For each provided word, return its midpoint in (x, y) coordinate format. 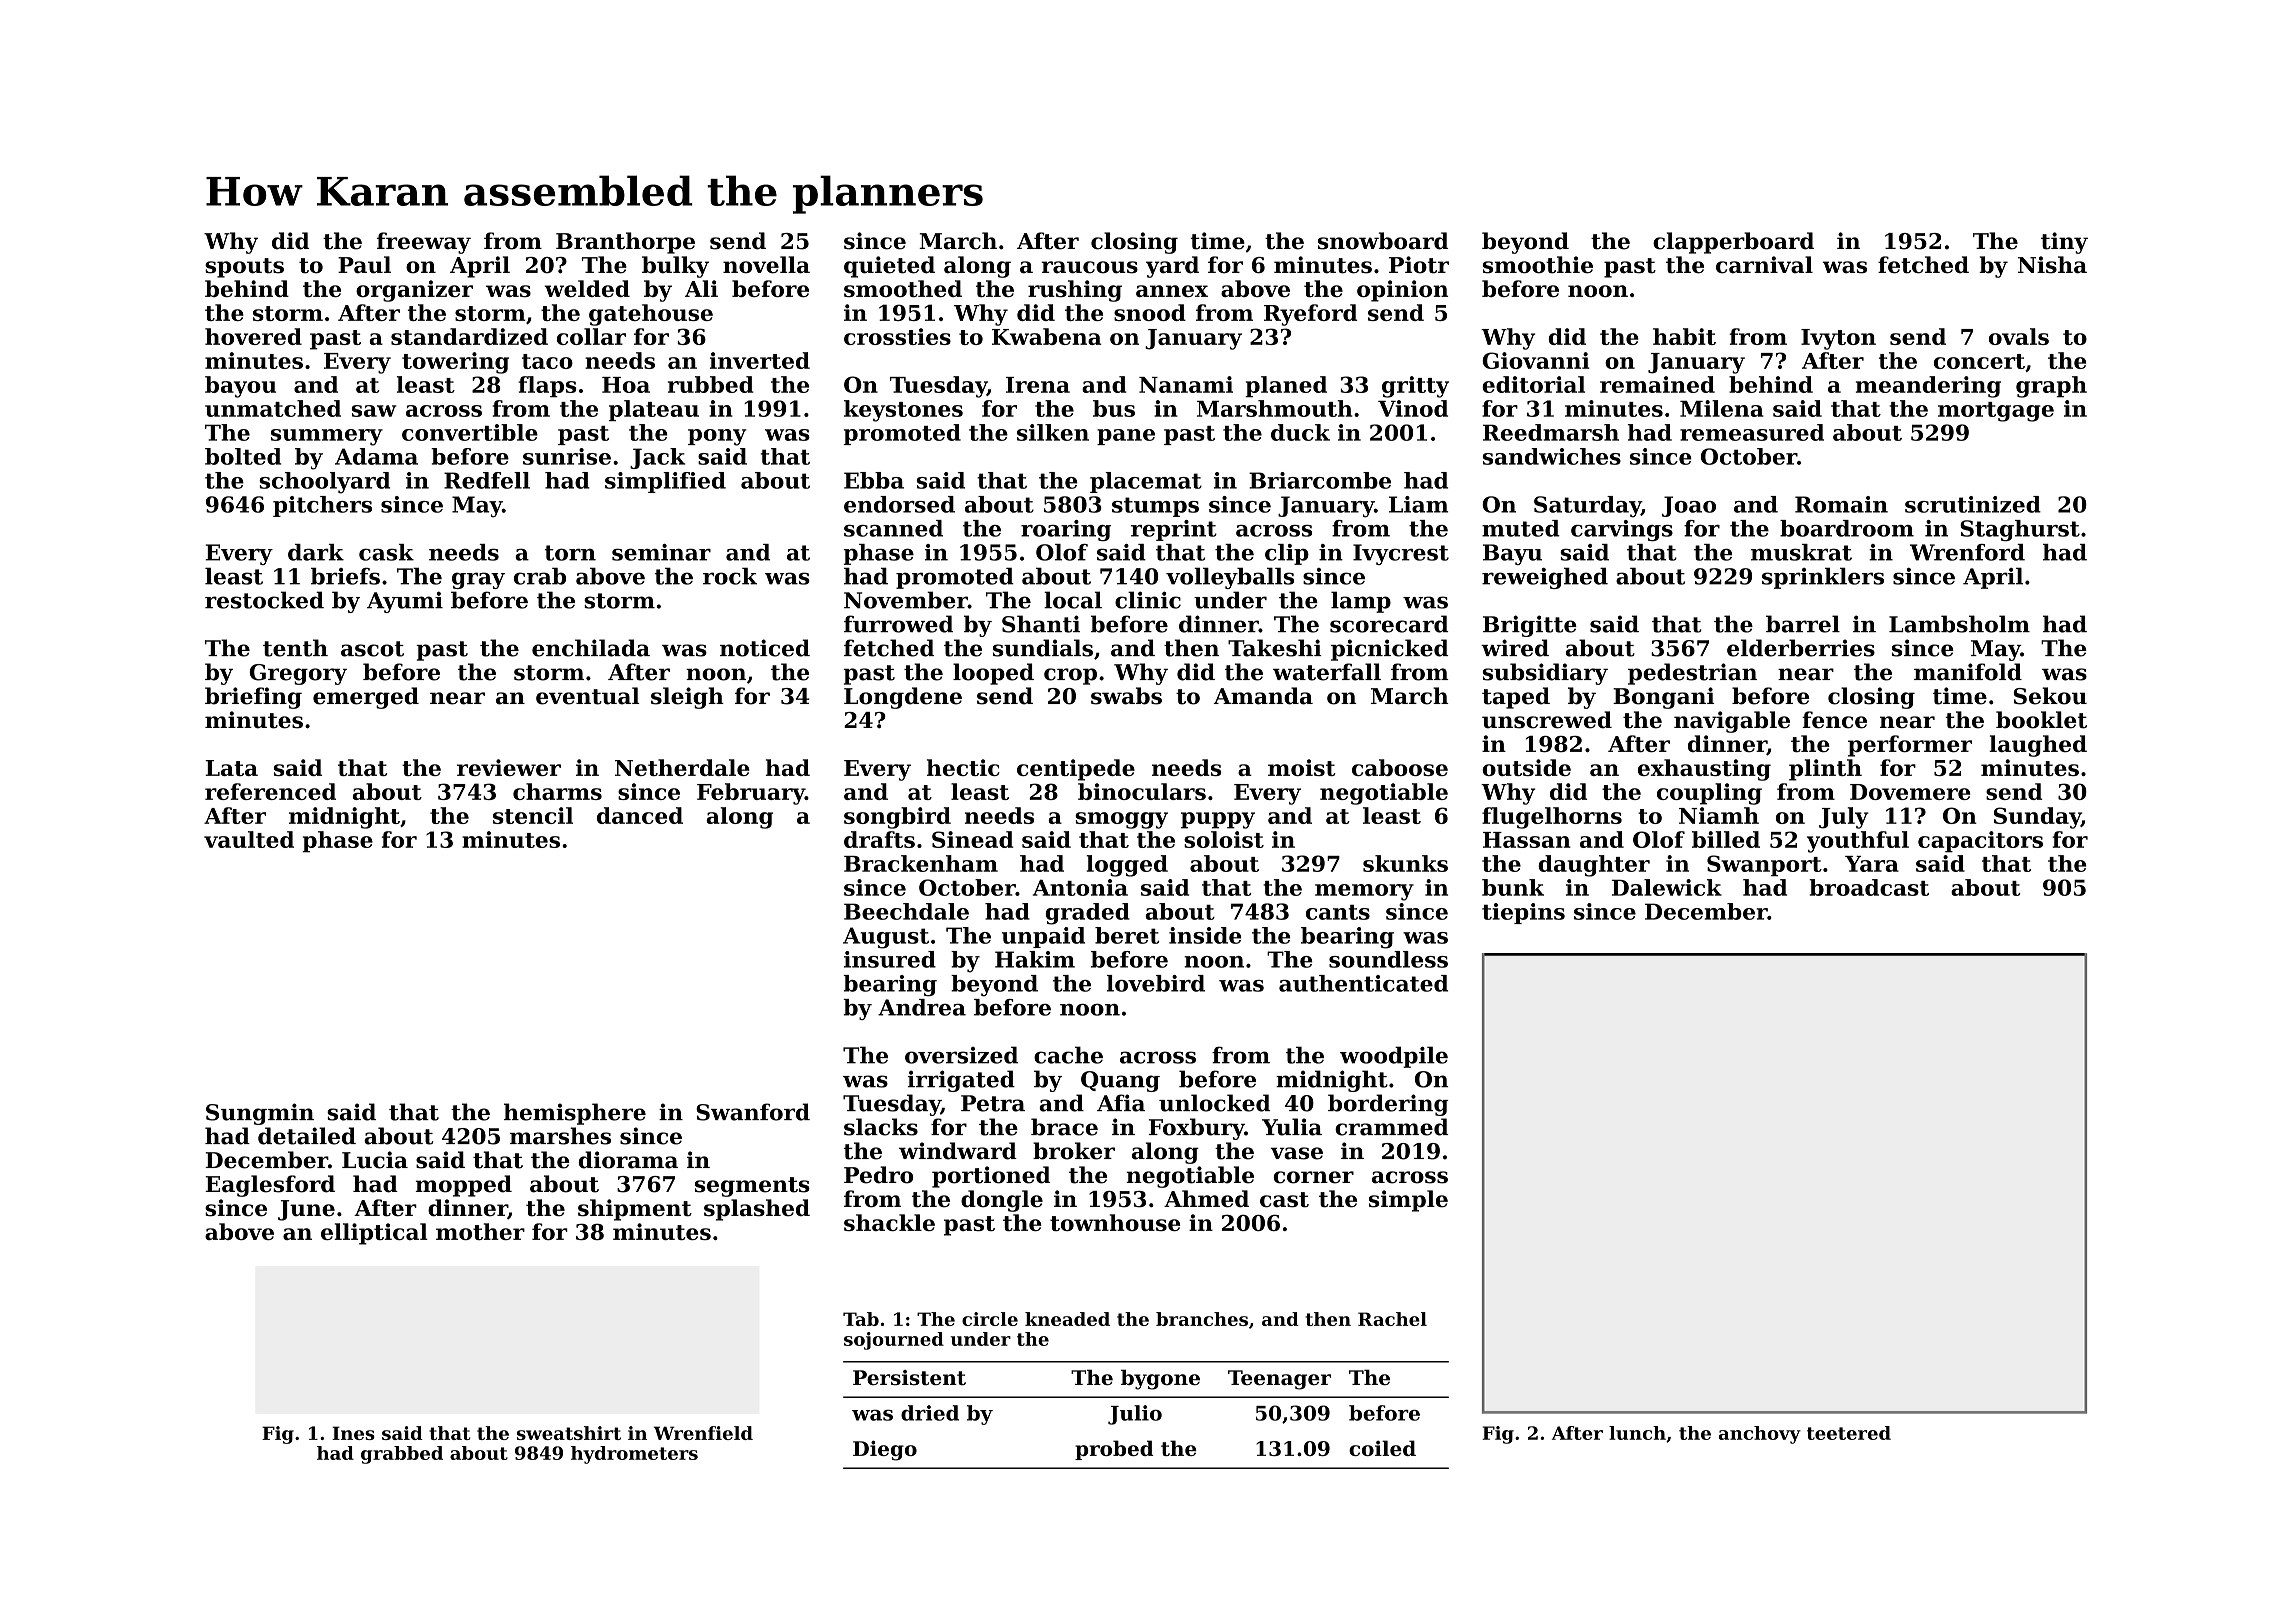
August (886, 938)
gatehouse (651, 315)
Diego (885, 1450)
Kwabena (1046, 336)
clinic (1148, 600)
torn (570, 553)
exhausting (1704, 770)
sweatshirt (569, 1433)
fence (1834, 720)
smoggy (1121, 820)
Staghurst (2020, 530)
